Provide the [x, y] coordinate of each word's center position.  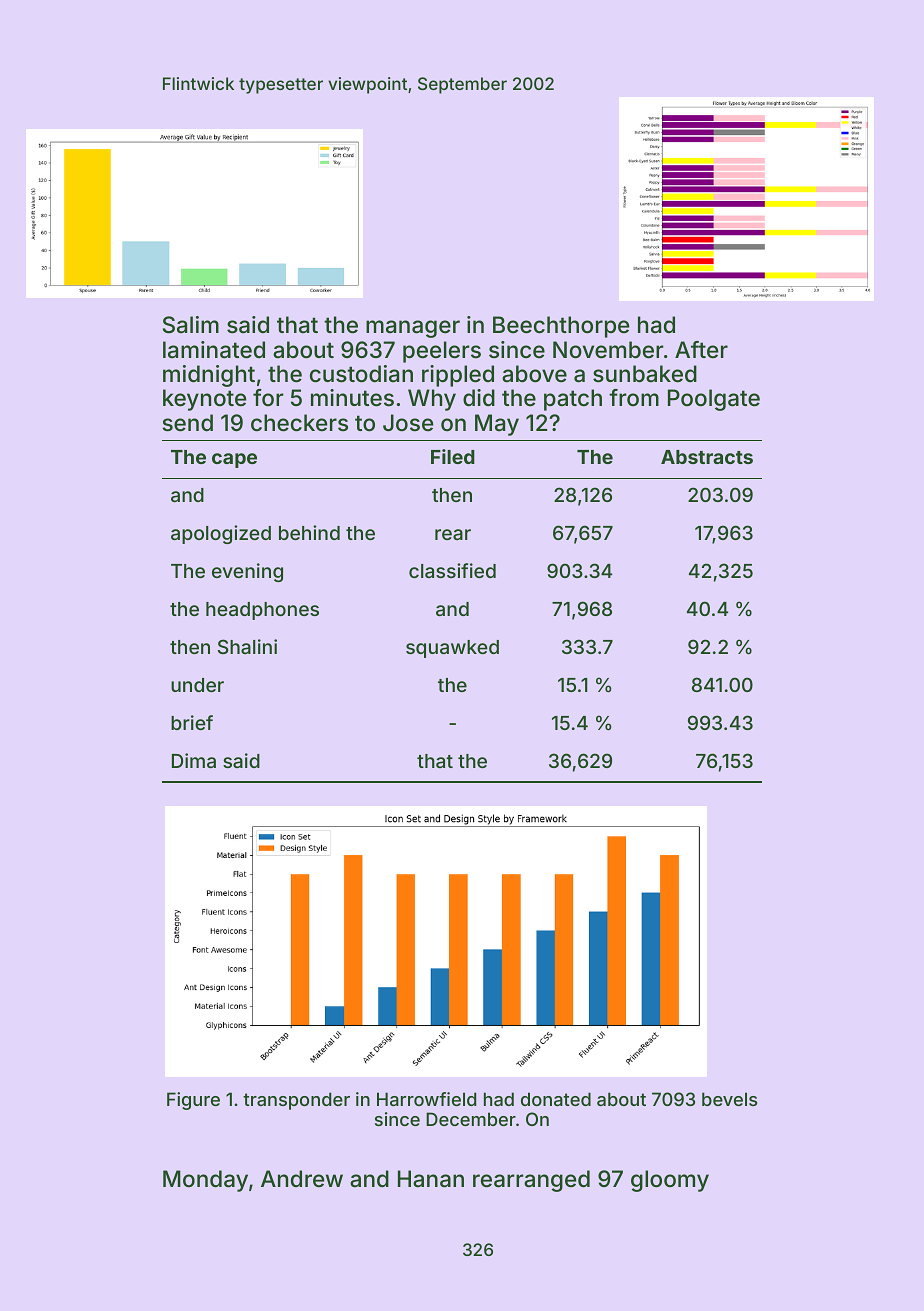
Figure [193, 1101]
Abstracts [707, 457]
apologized [221, 534]
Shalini [247, 646]
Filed [453, 456]
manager [413, 329]
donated [556, 1099]
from [634, 397]
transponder [296, 1101]
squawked [452, 649]
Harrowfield [426, 1099]
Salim [191, 325]
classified [452, 570]
